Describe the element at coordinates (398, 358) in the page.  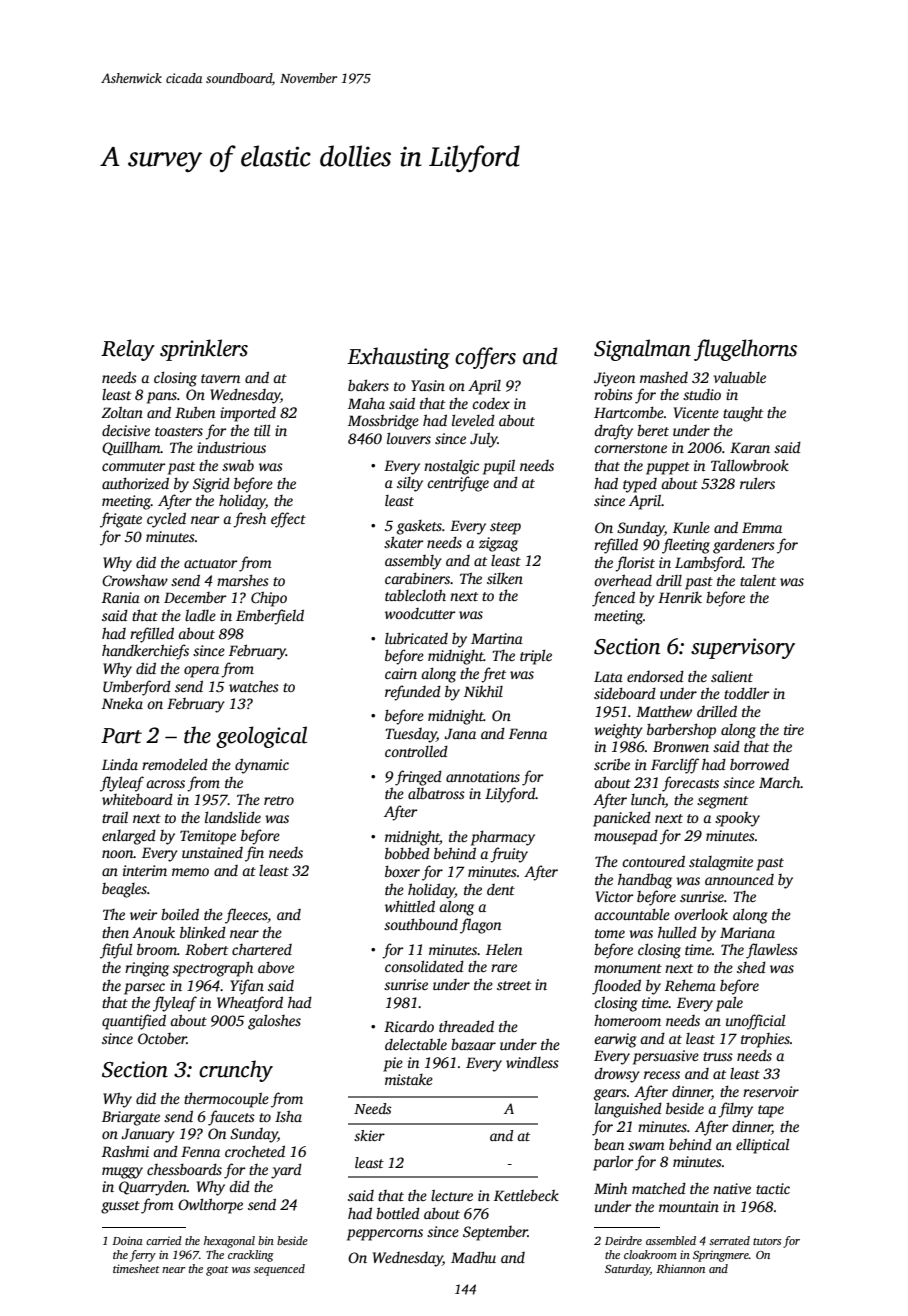
I see `Exhausting` at that location.
